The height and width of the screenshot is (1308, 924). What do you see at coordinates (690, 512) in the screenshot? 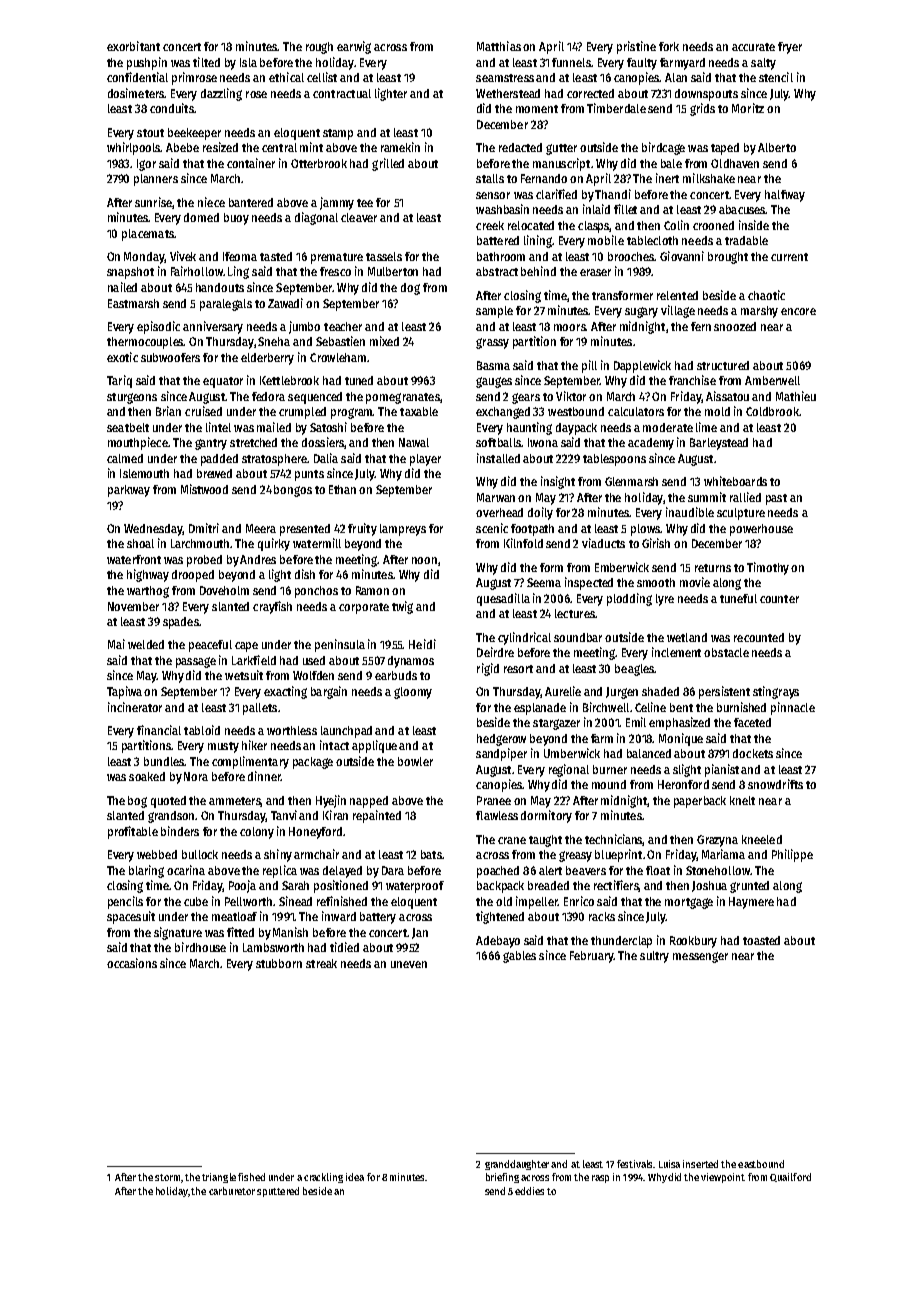
I see `inaudible` at bounding box center [690, 512].
